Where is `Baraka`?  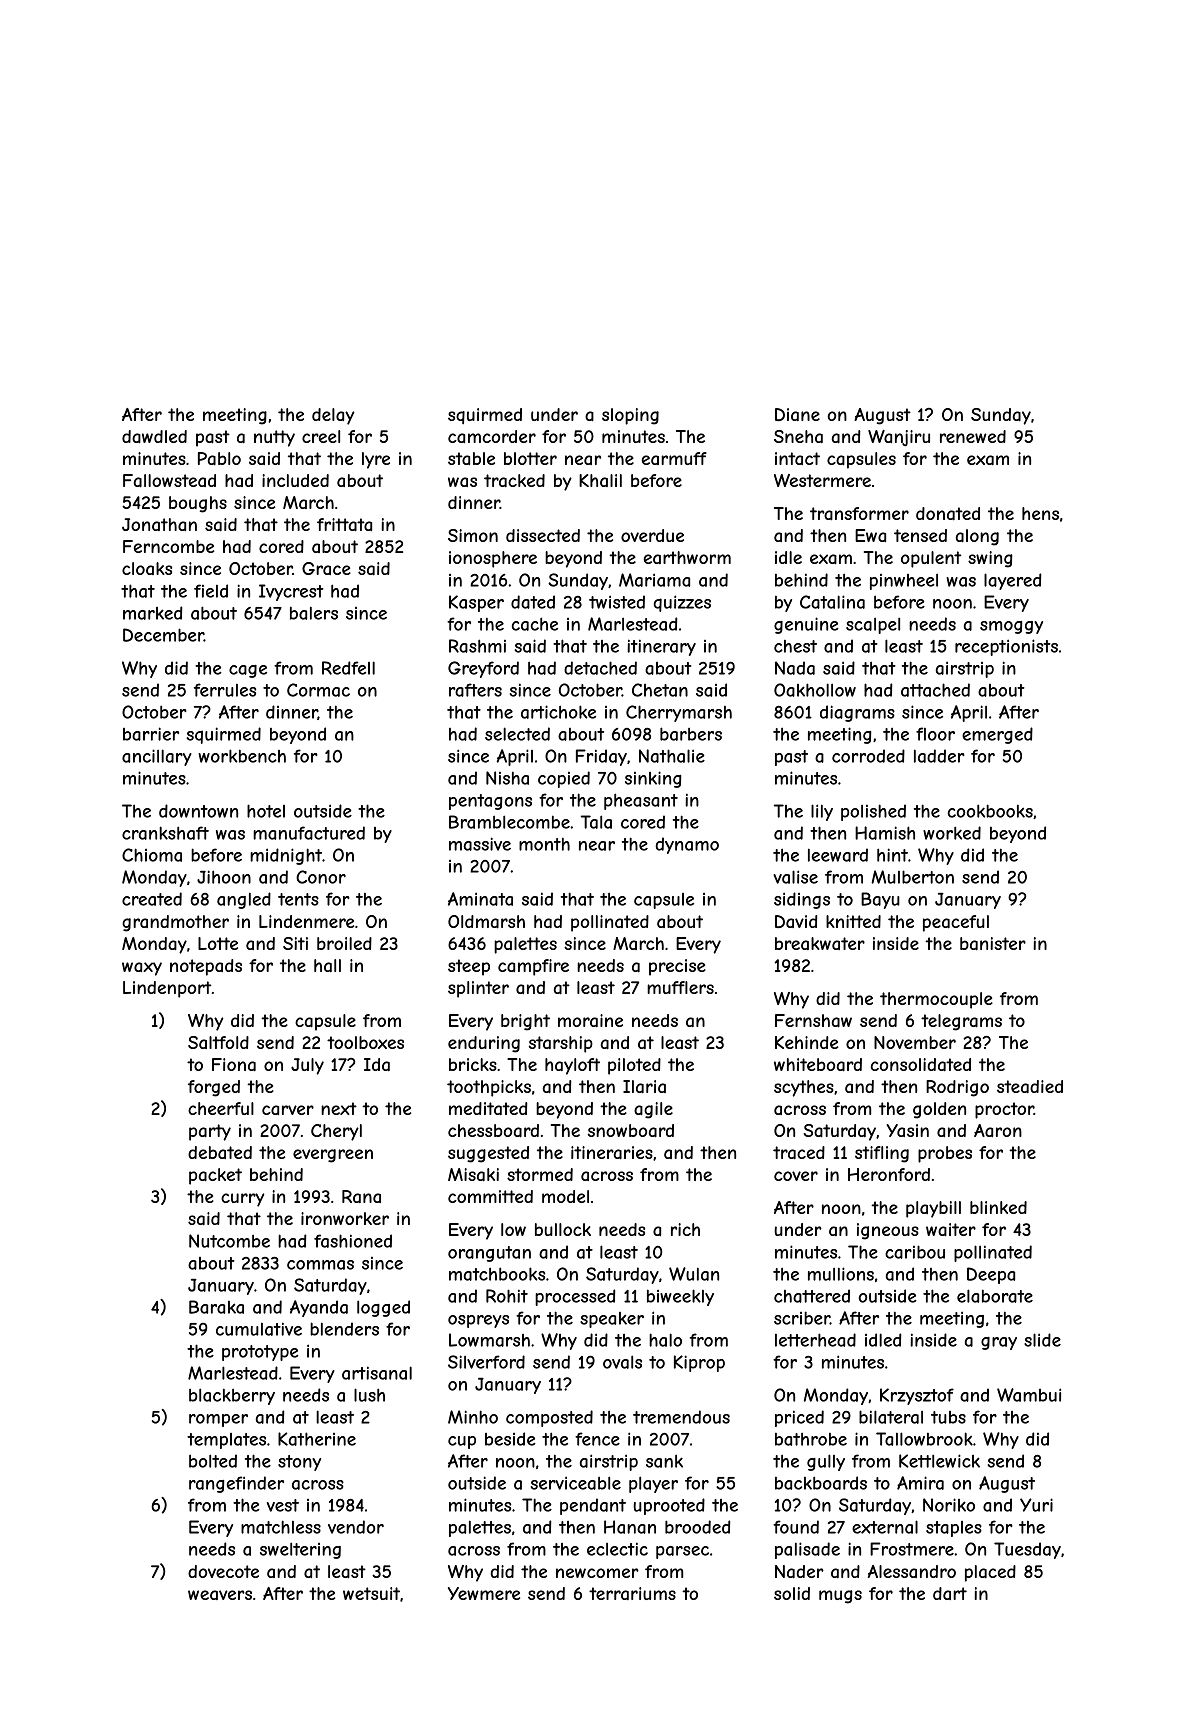
Baraka is located at coordinates (216, 1307).
